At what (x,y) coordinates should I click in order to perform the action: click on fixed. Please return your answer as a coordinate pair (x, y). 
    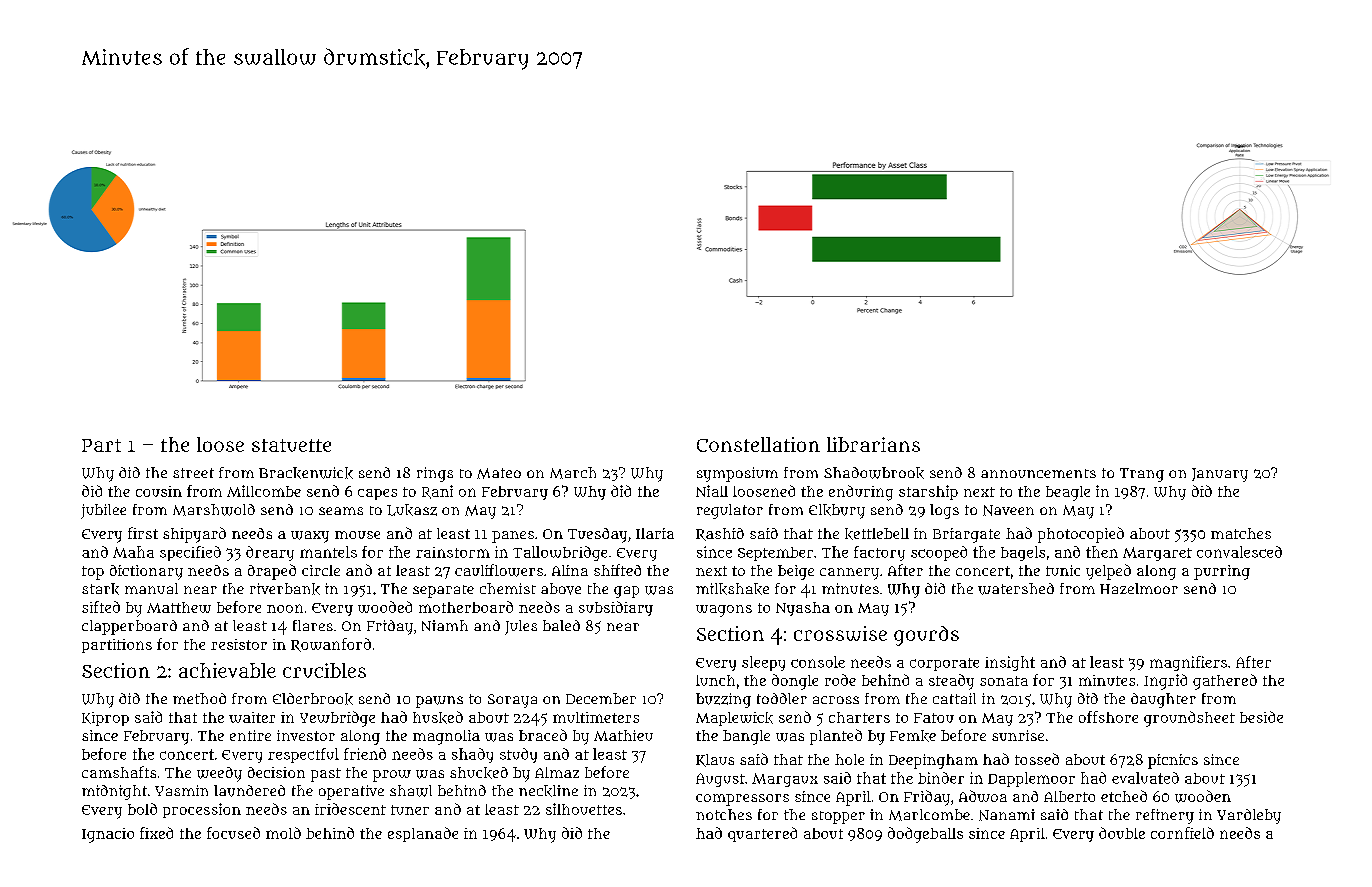
    Looking at the image, I should click on (156, 833).
